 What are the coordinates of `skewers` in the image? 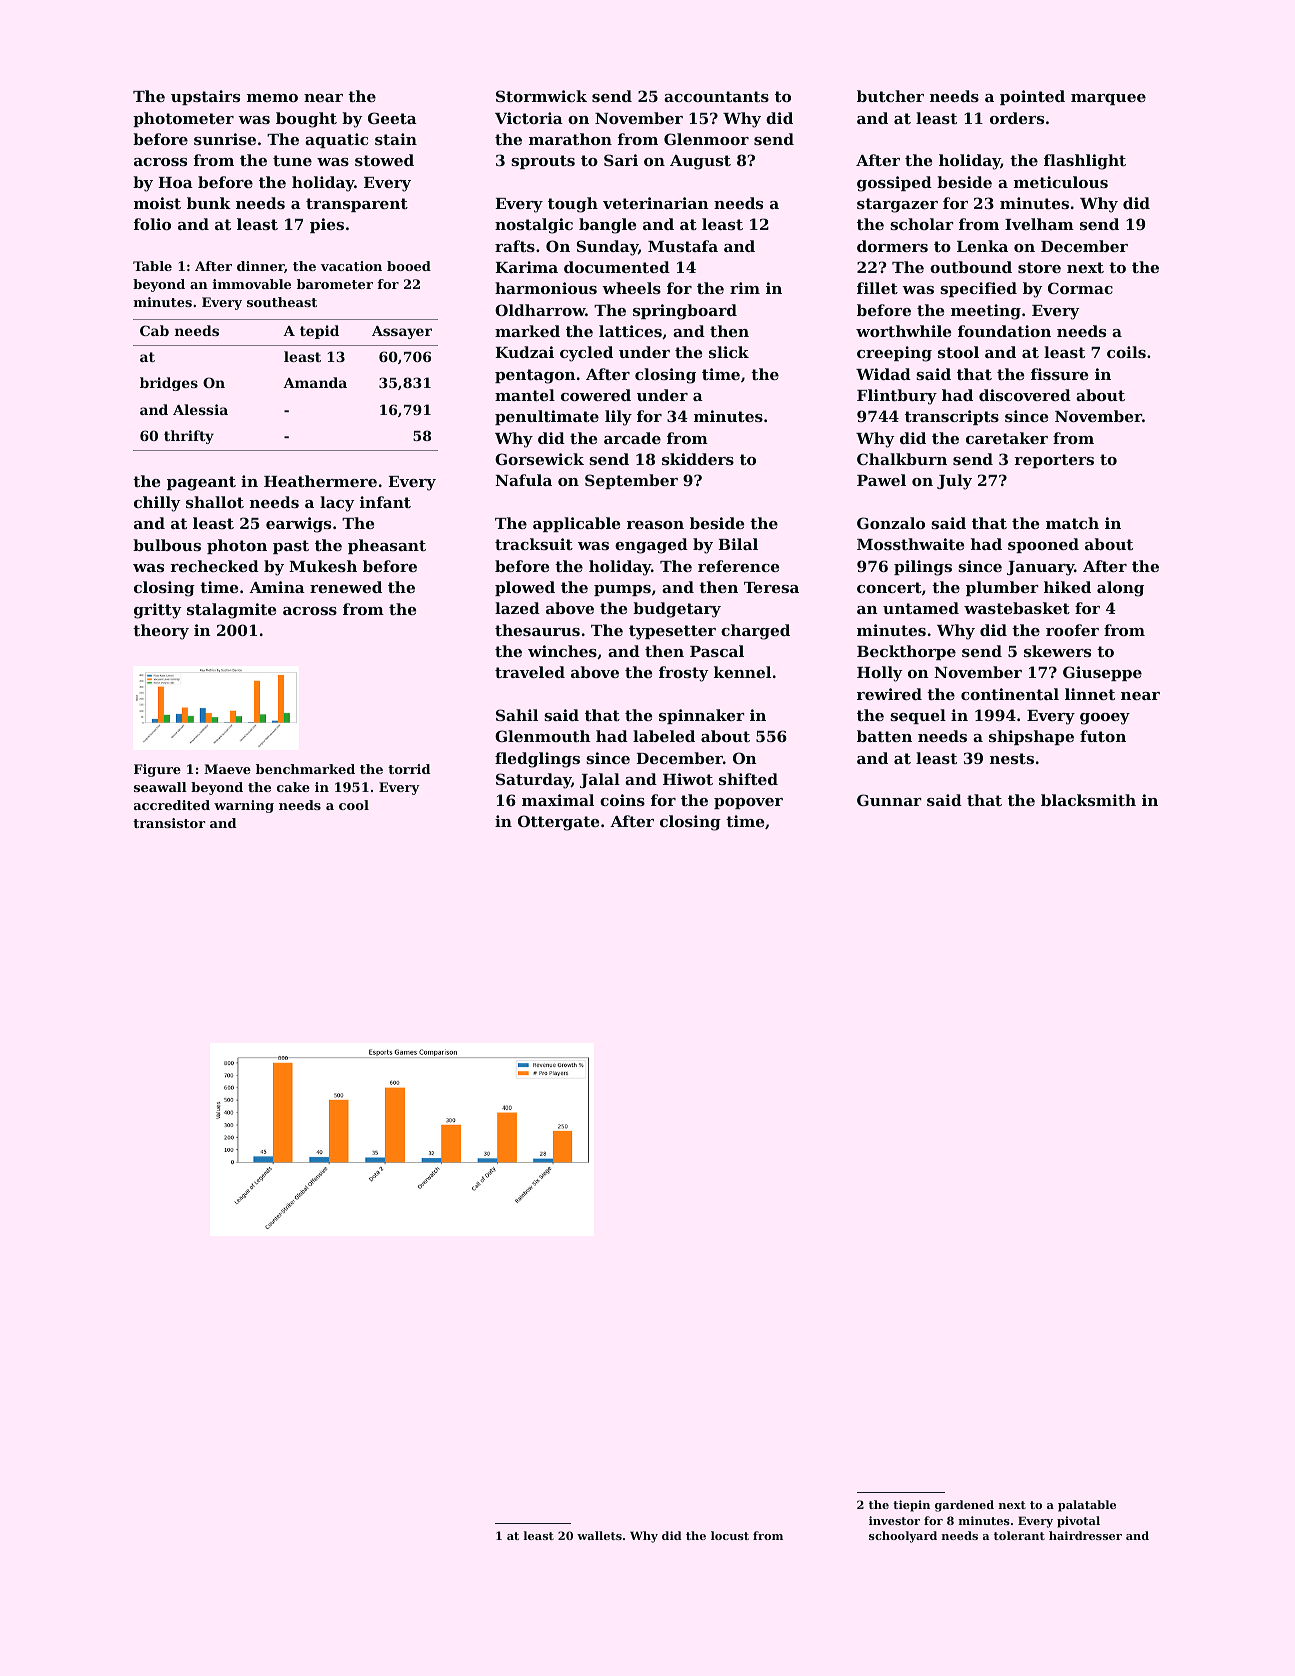 It's located at (1057, 651).
